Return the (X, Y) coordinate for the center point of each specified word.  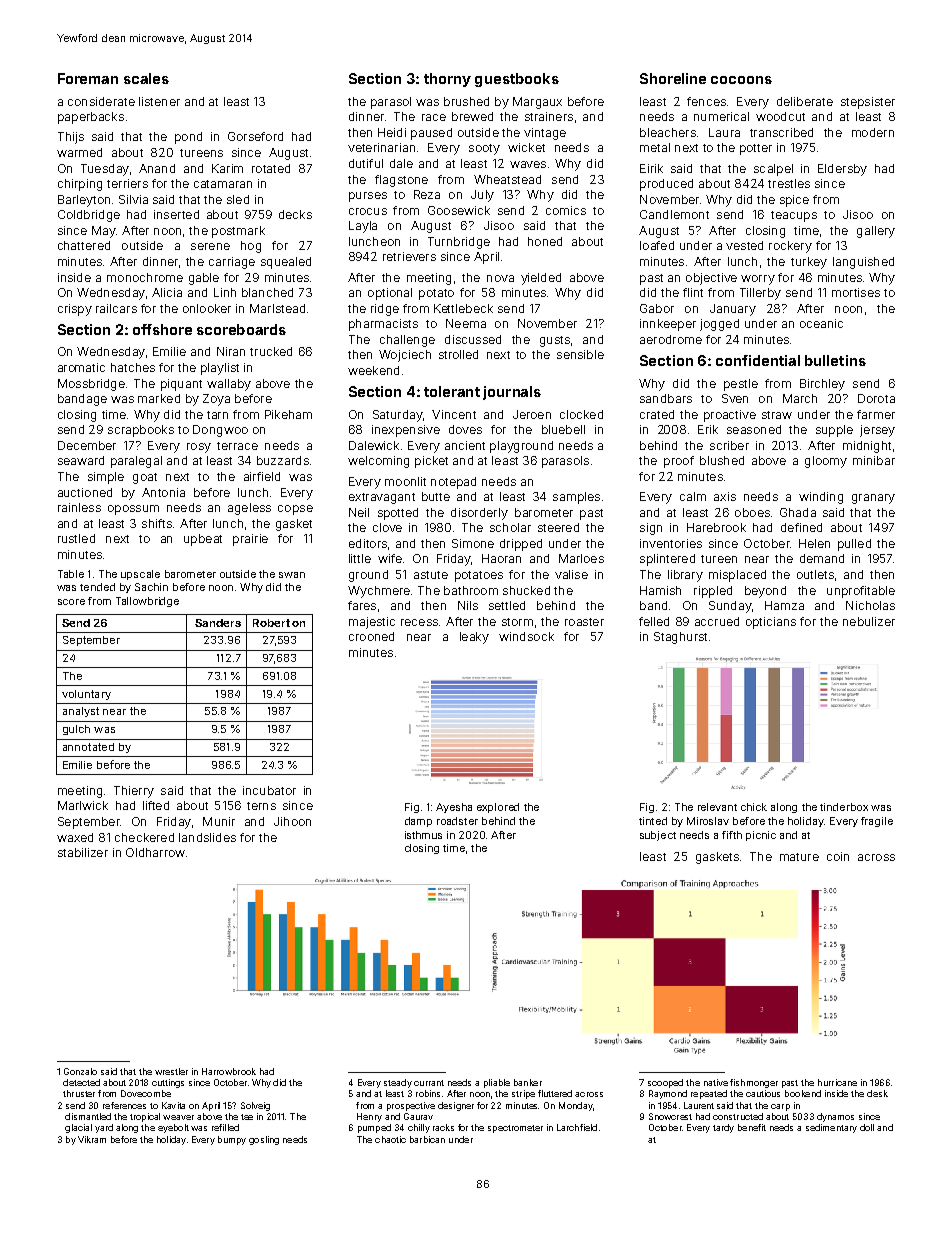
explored (498, 808)
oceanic (821, 323)
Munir (219, 821)
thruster (79, 1093)
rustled (76, 538)
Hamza (784, 605)
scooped (665, 1083)
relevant (717, 807)
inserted (176, 214)
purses (368, 197)
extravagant (382, 498)
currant (429, 1083)
